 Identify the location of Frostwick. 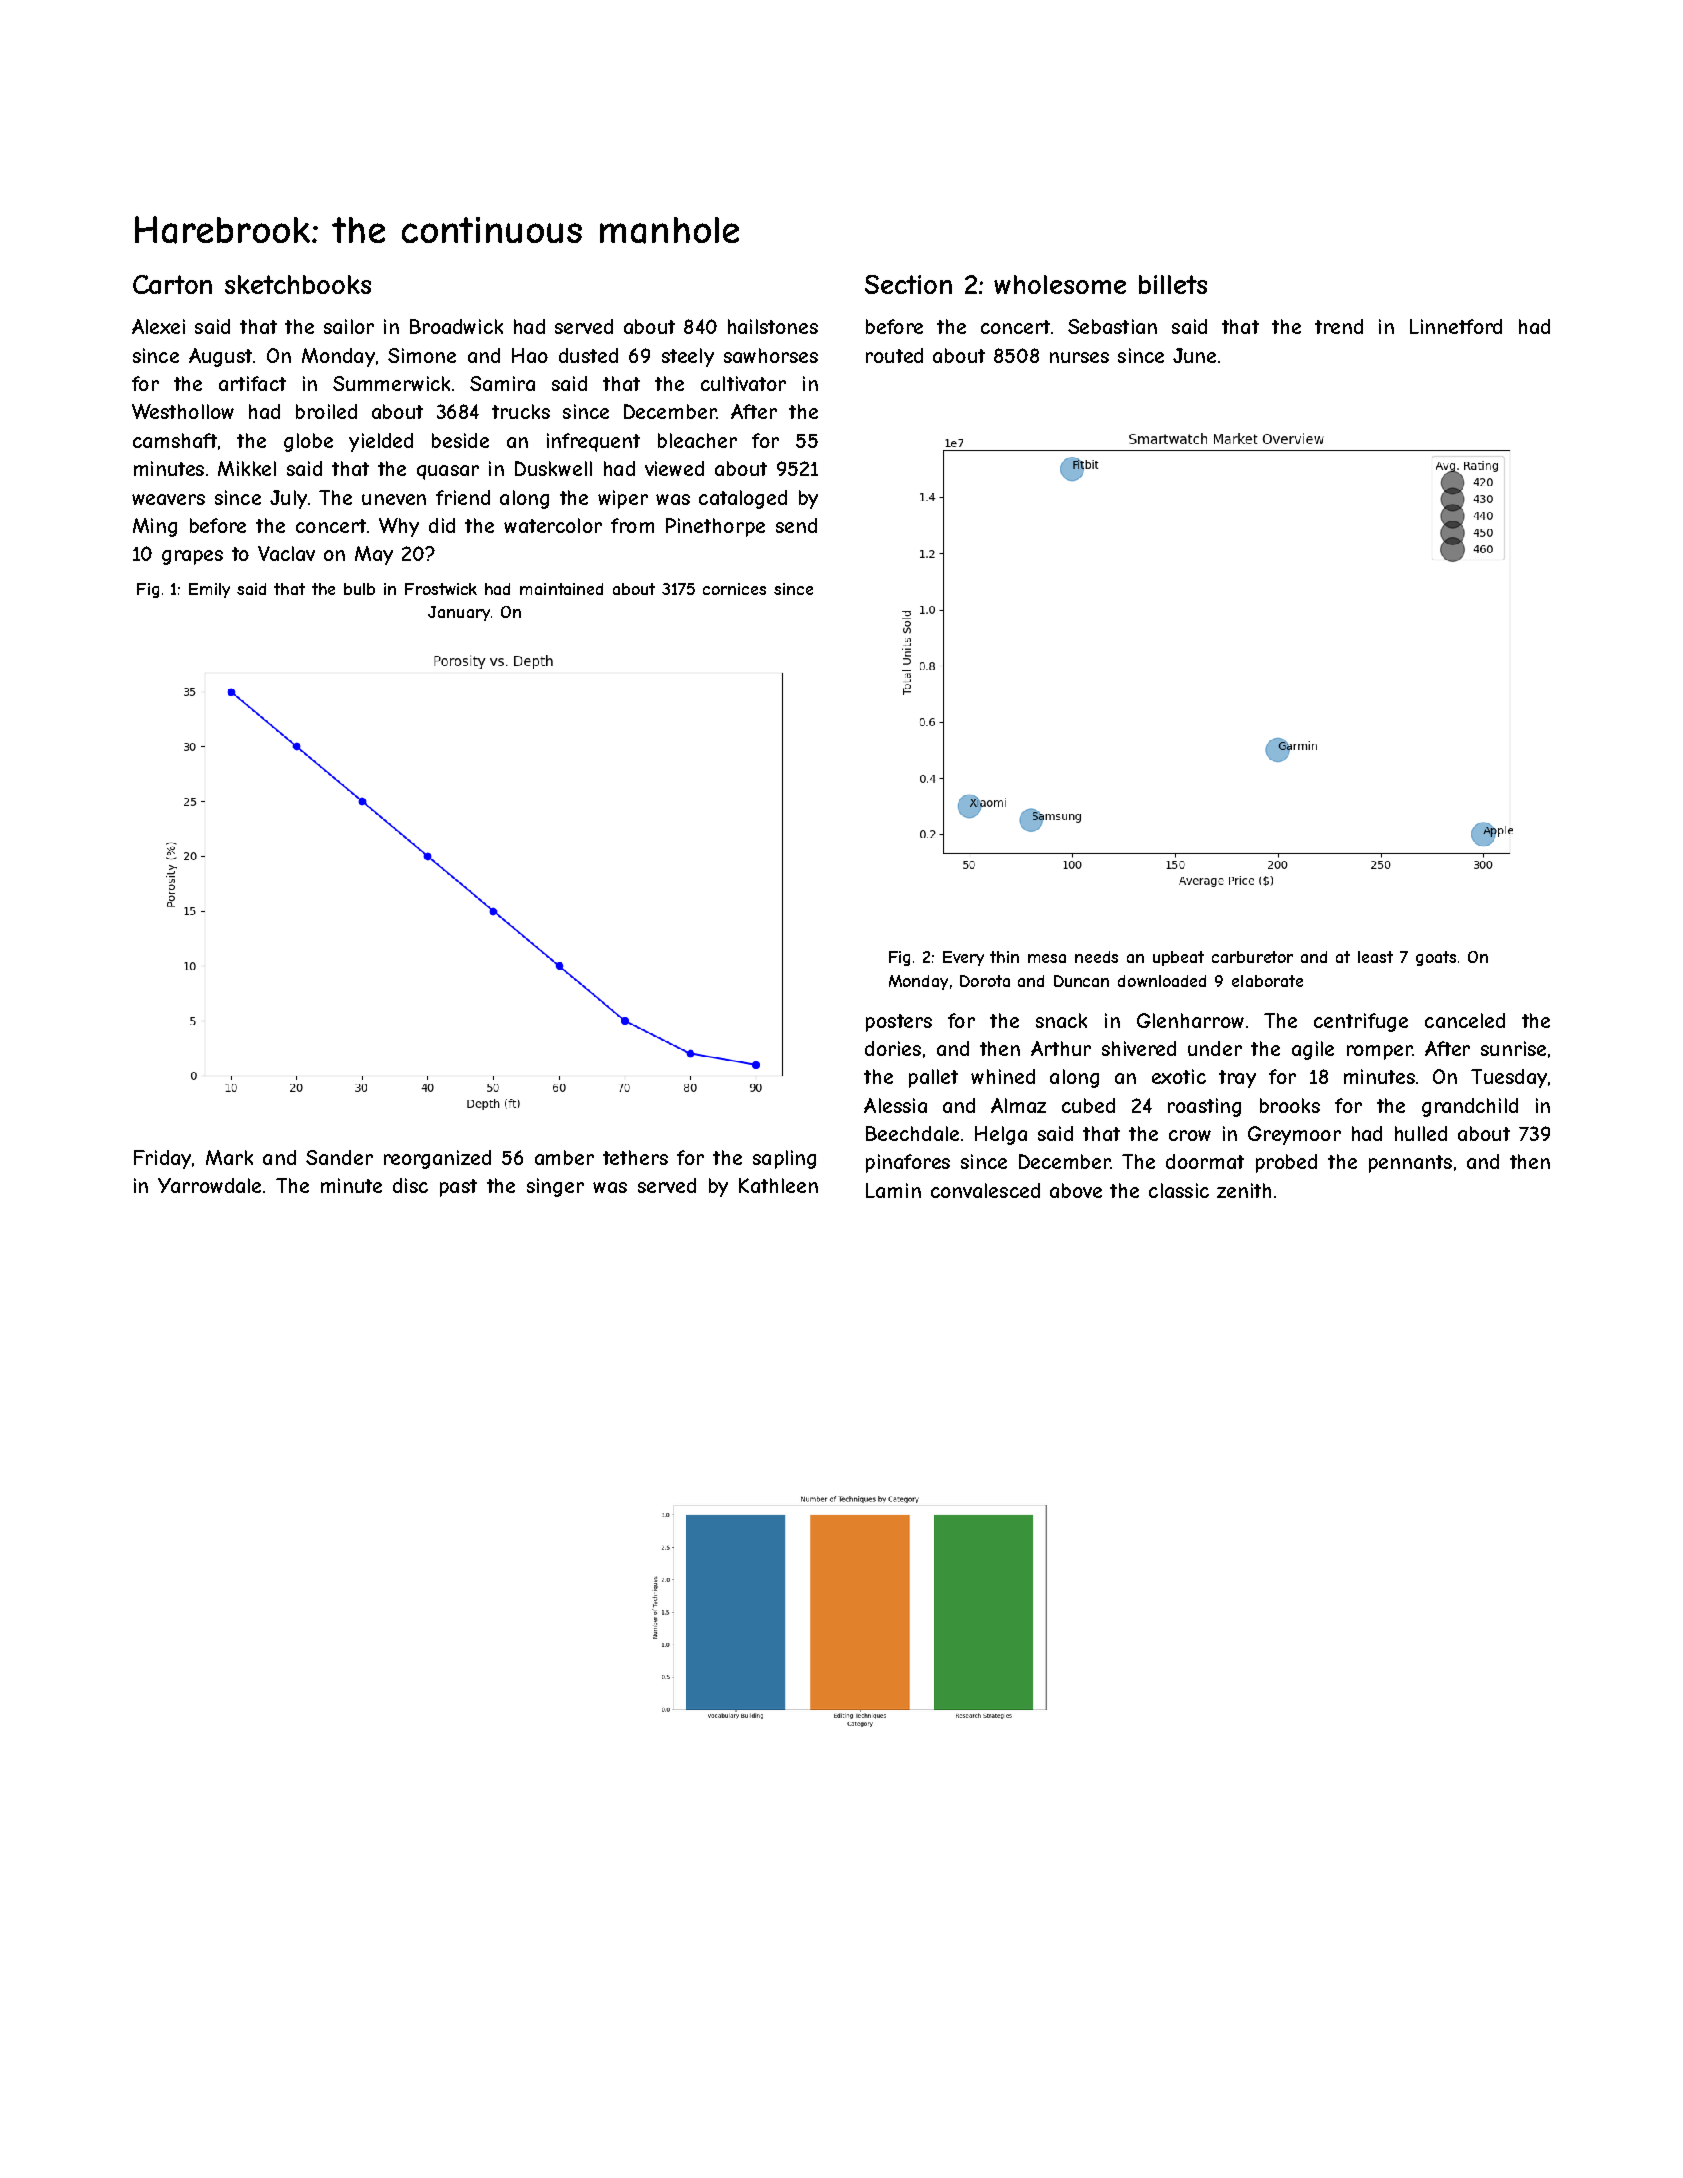
(441, 589).
